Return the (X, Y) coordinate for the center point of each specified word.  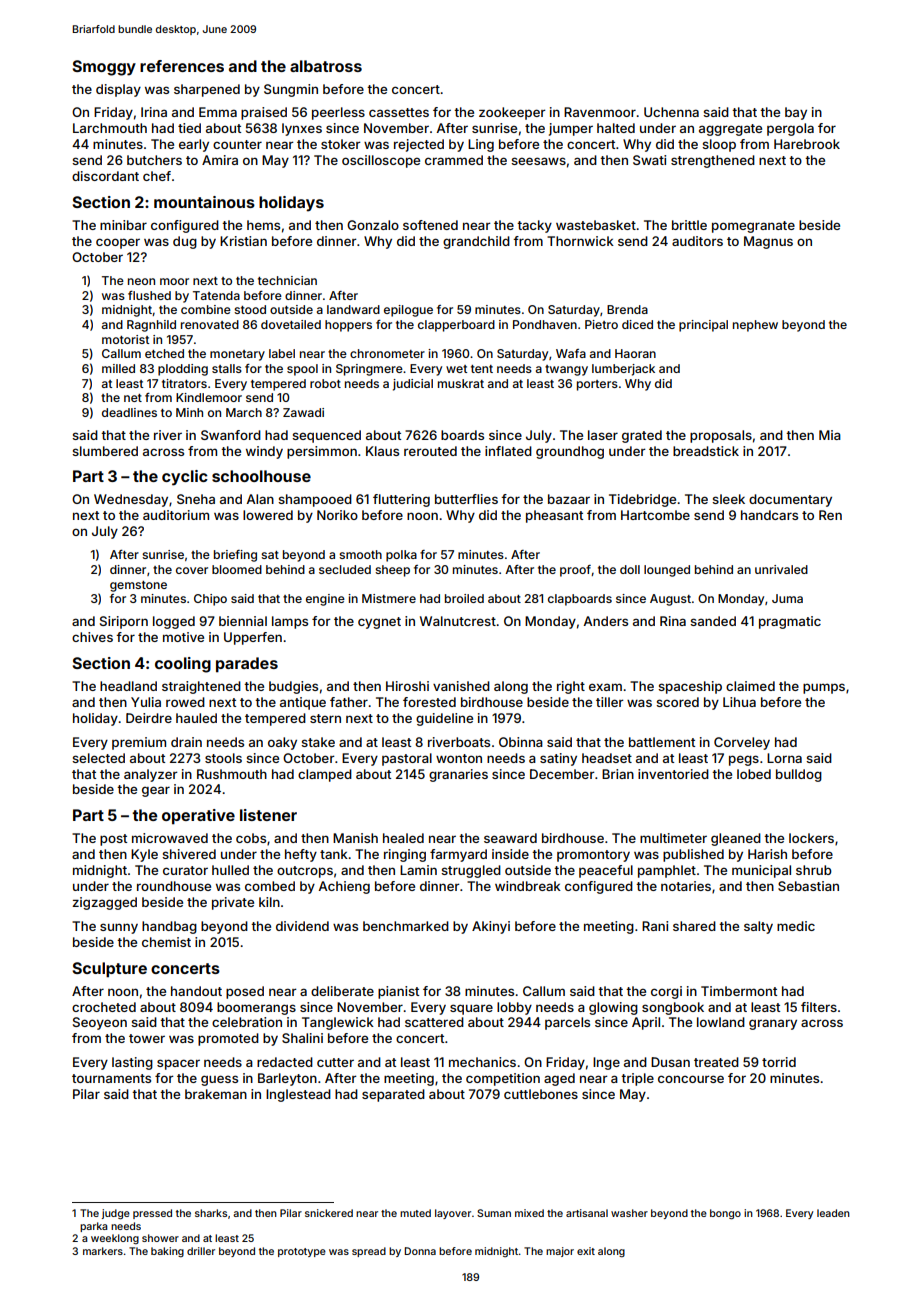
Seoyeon (100, 1023)
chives (92, 637)
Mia (830, 435)
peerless (338, 113)
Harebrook (807, 144)
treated (716, 1062)
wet (456, 369)
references (182, 66)
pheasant (554, 516)
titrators (184, 383)
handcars (769, 515)
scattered (434, 1022)
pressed (152, 1214)
